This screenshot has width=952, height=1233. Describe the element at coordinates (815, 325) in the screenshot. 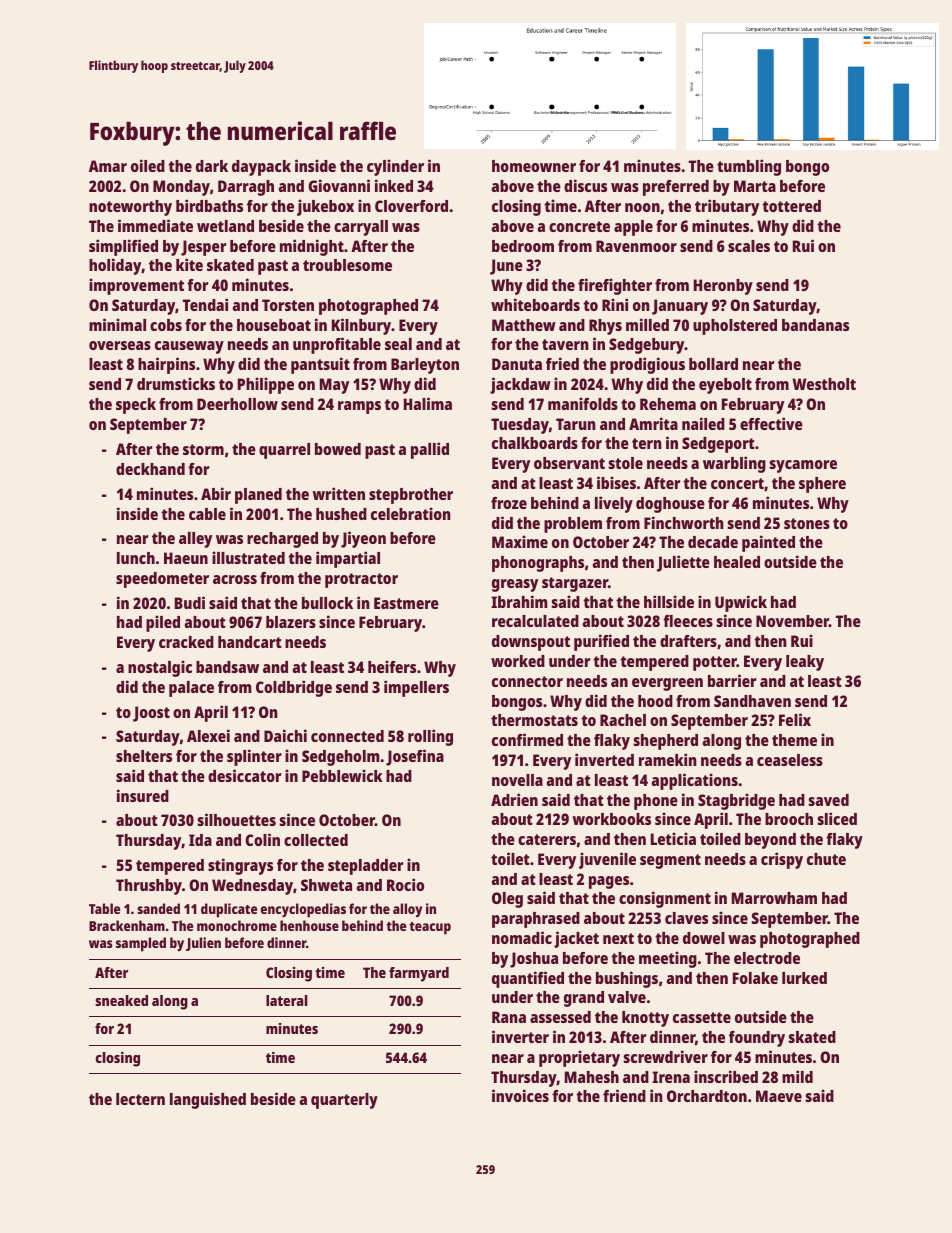

I see `bandanas` at that location.
